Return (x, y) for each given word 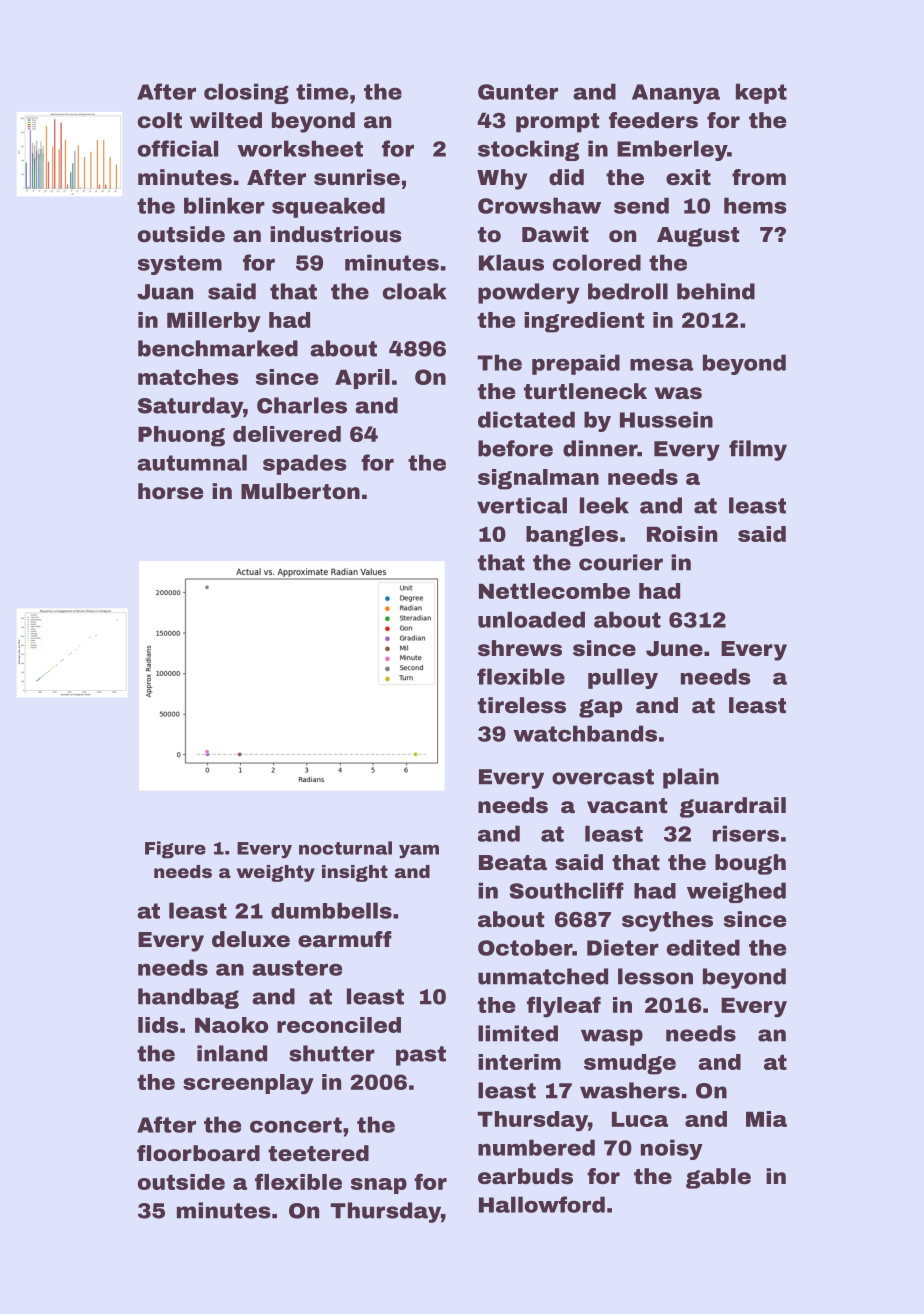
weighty (276, 873)
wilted (226, 120)
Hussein (666, 419)
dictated (526, 419)
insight (355, 873)
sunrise (357, 177)
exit (688, 177)
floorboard (198, 1153)
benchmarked (218, 348)
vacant (627, 805)
